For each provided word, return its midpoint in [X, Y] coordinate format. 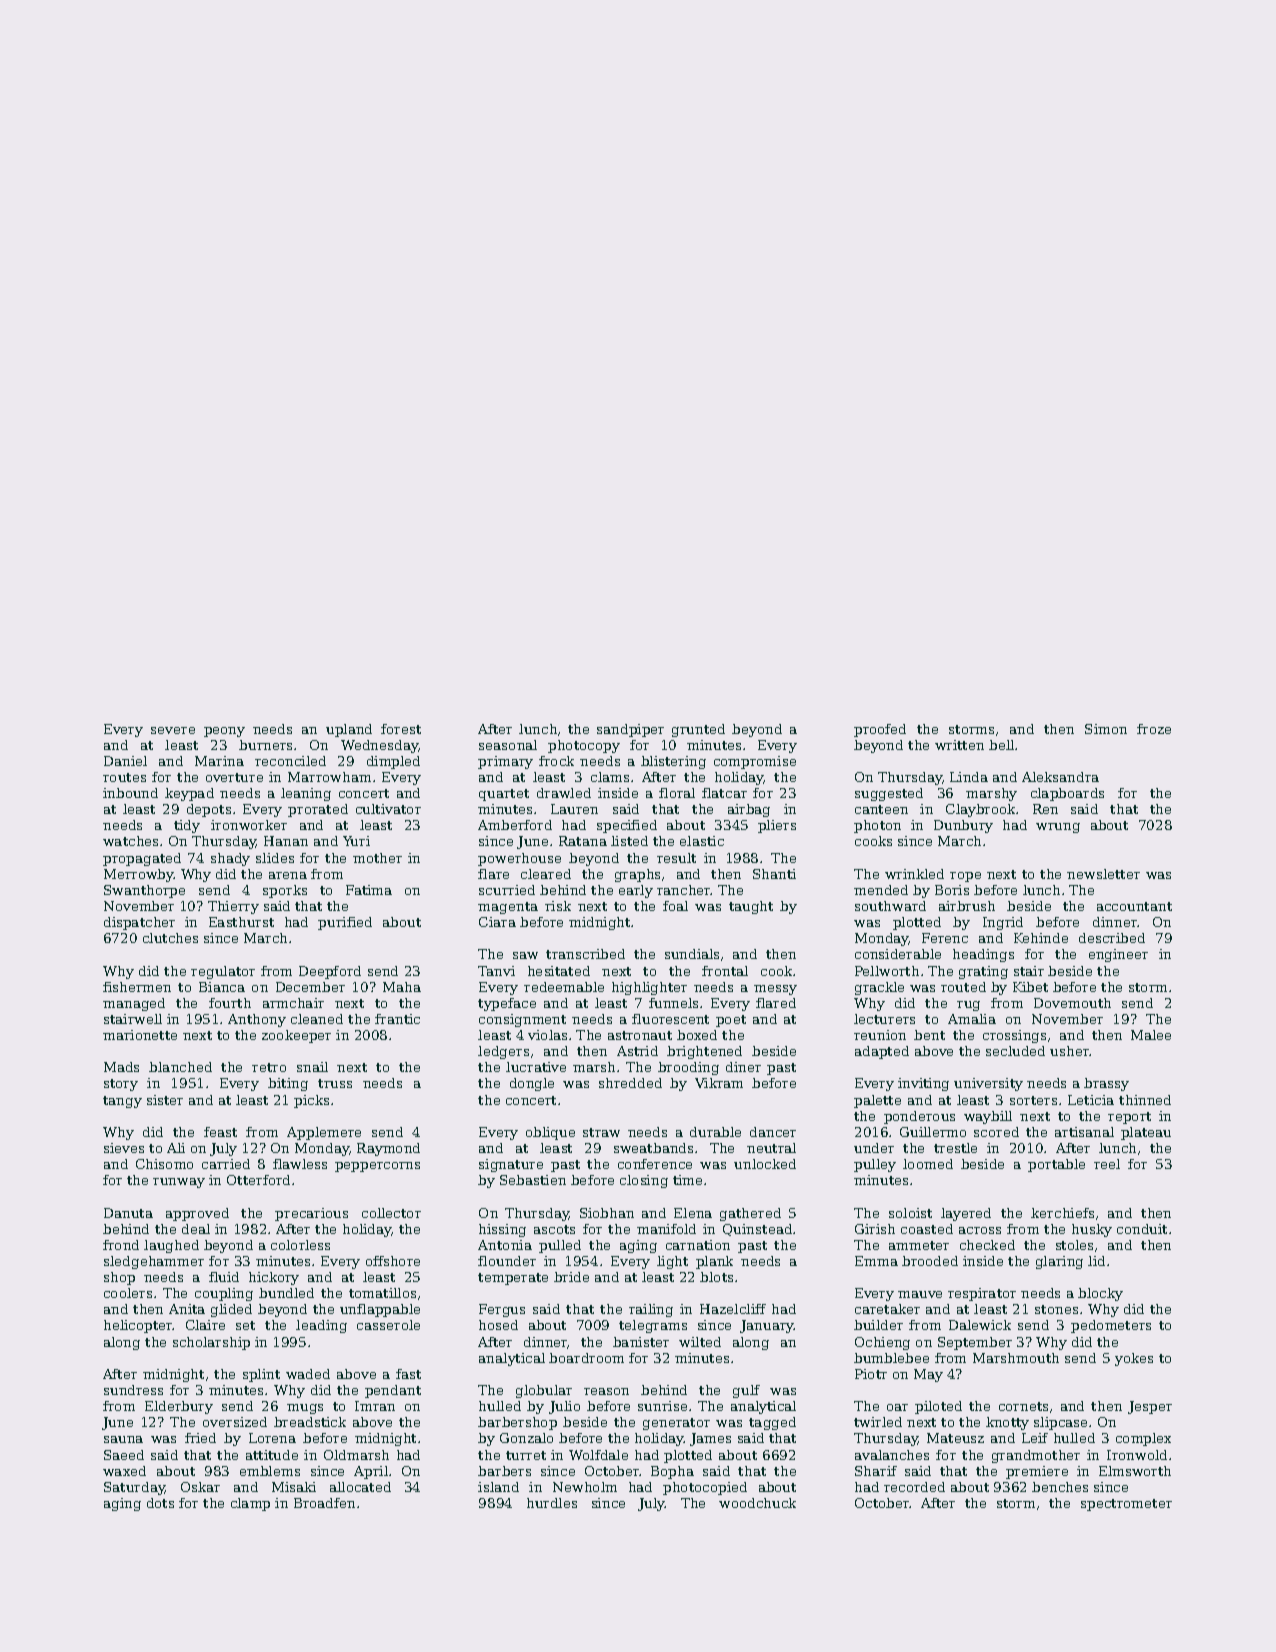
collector [391, 1213]
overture [234, 777]
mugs [305, 1409]
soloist [910, 1213]
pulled [560, 1246]
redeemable [564, 987]
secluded [1015, 1051]
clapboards [1067, 794]
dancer [773, 1132]
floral [677, 793]
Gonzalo [526, 1438]
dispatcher [139, 923]
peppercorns [377, 1167]
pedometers [1111, 1326]
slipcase [1060, 1423]
